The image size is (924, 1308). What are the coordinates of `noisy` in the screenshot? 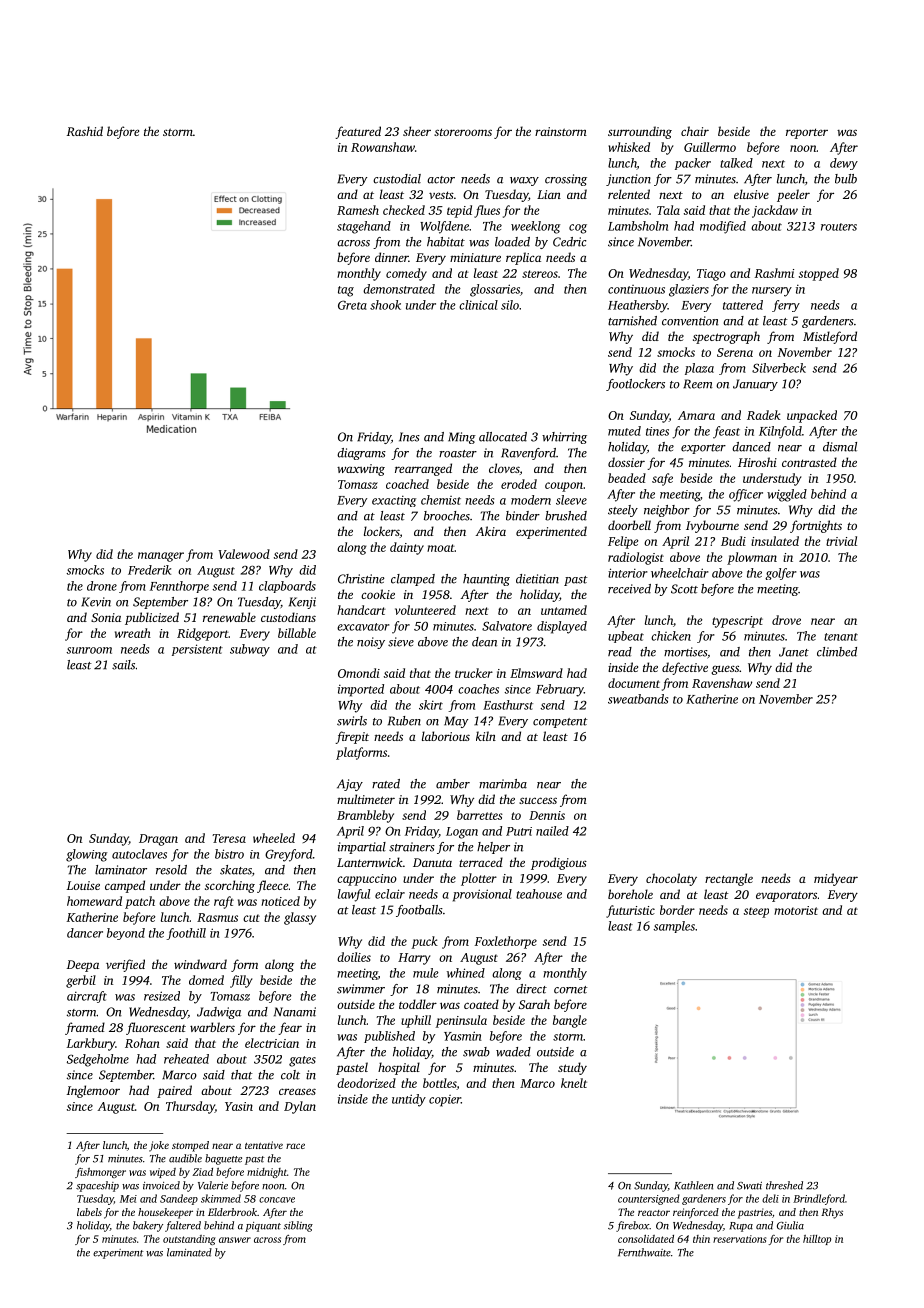 It's located at (371, 643).
